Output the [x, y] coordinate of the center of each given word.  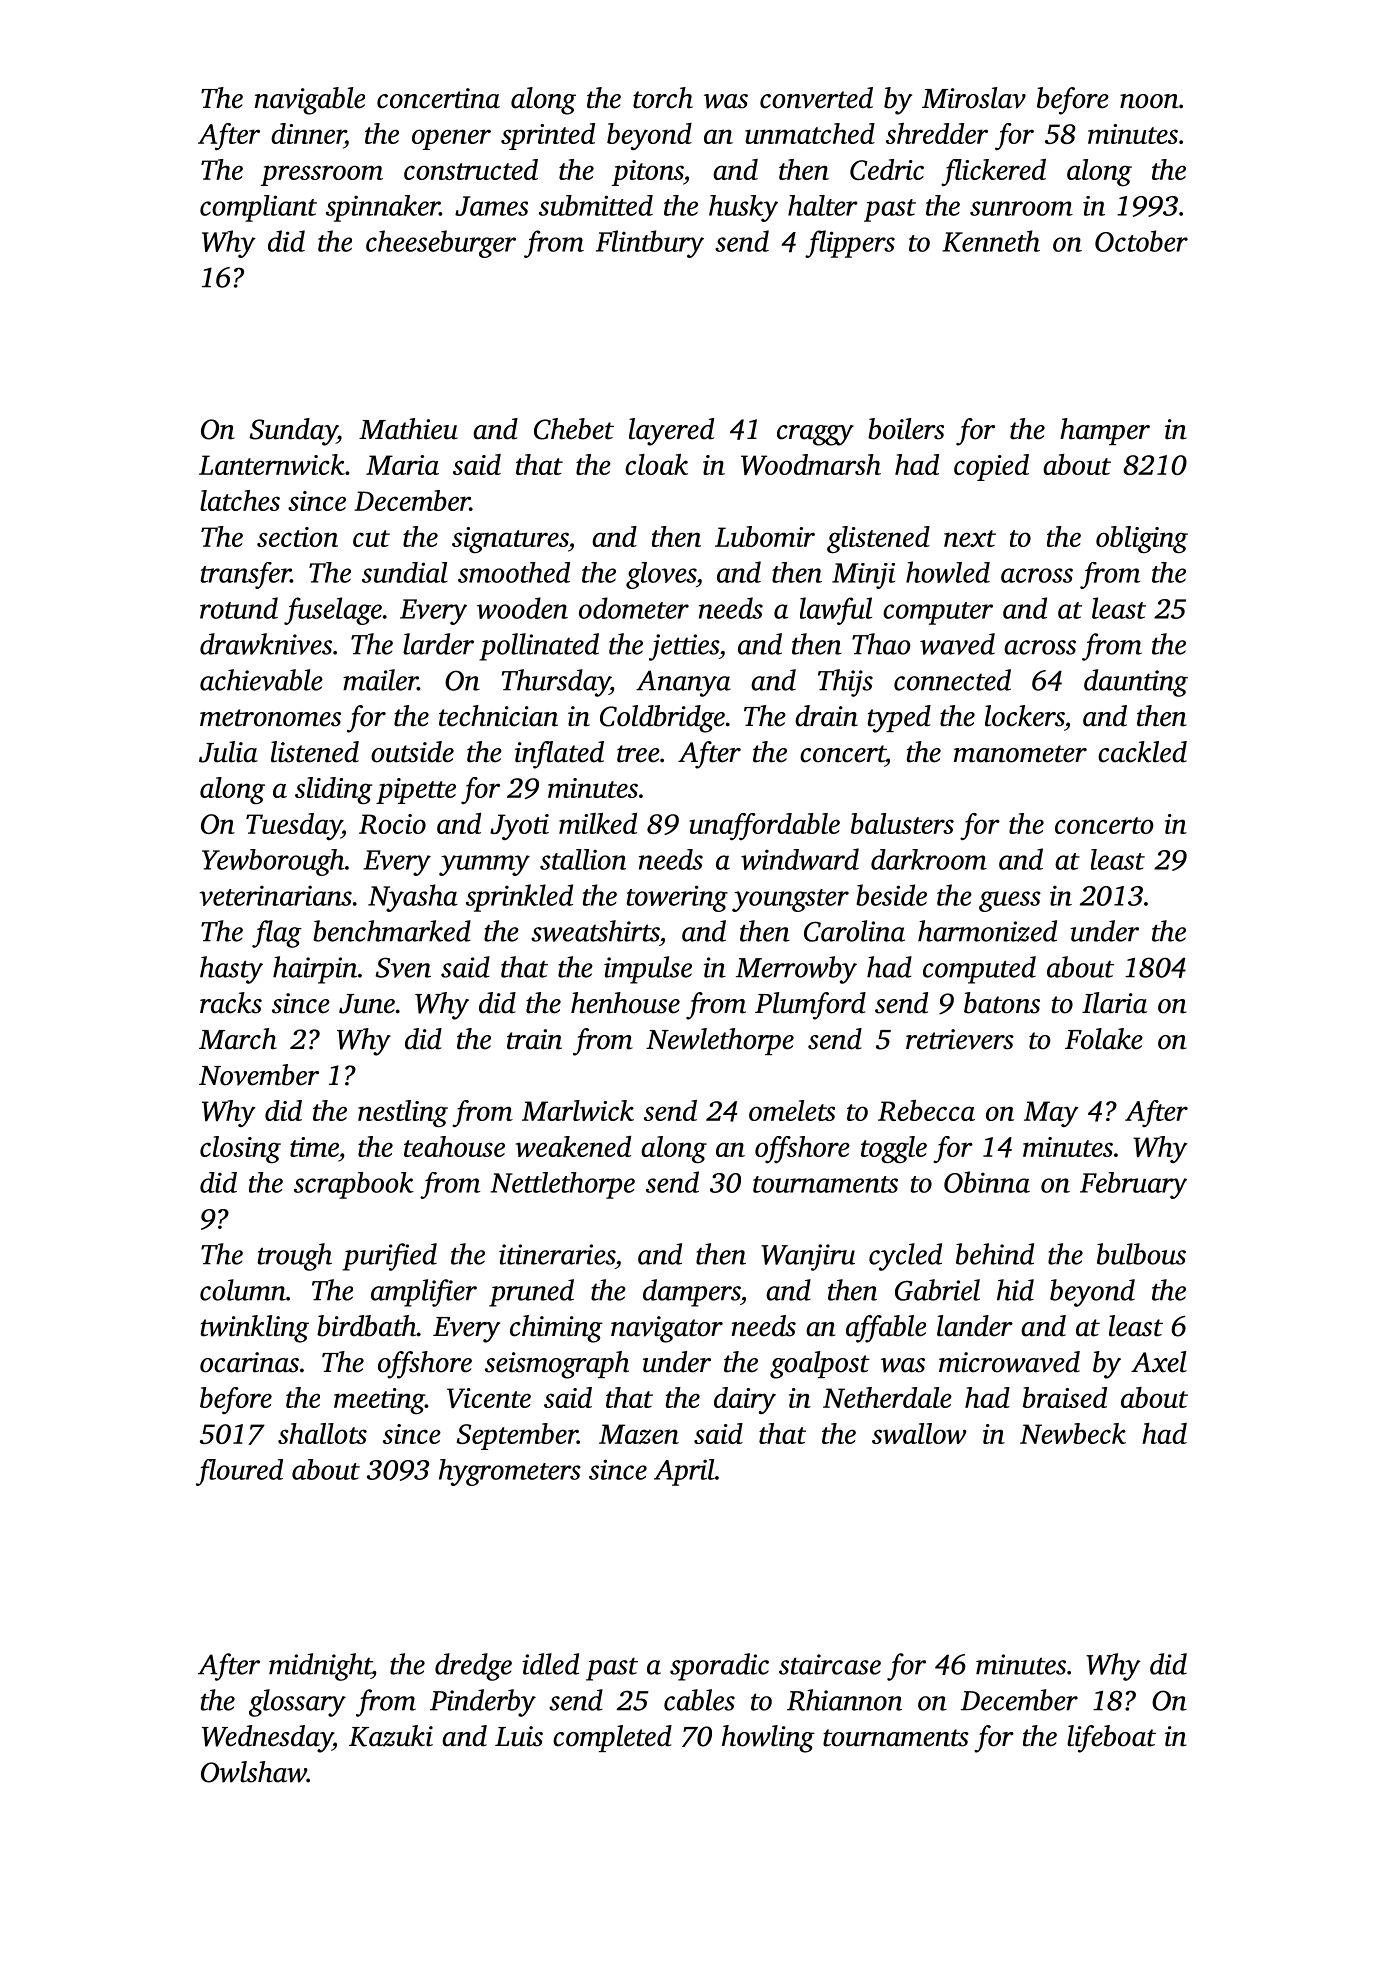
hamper [1105, 431]
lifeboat [1111, 1739]
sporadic [719, 1667]
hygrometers [510, 1472]
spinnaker [383, 208]
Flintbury [650, 244]
